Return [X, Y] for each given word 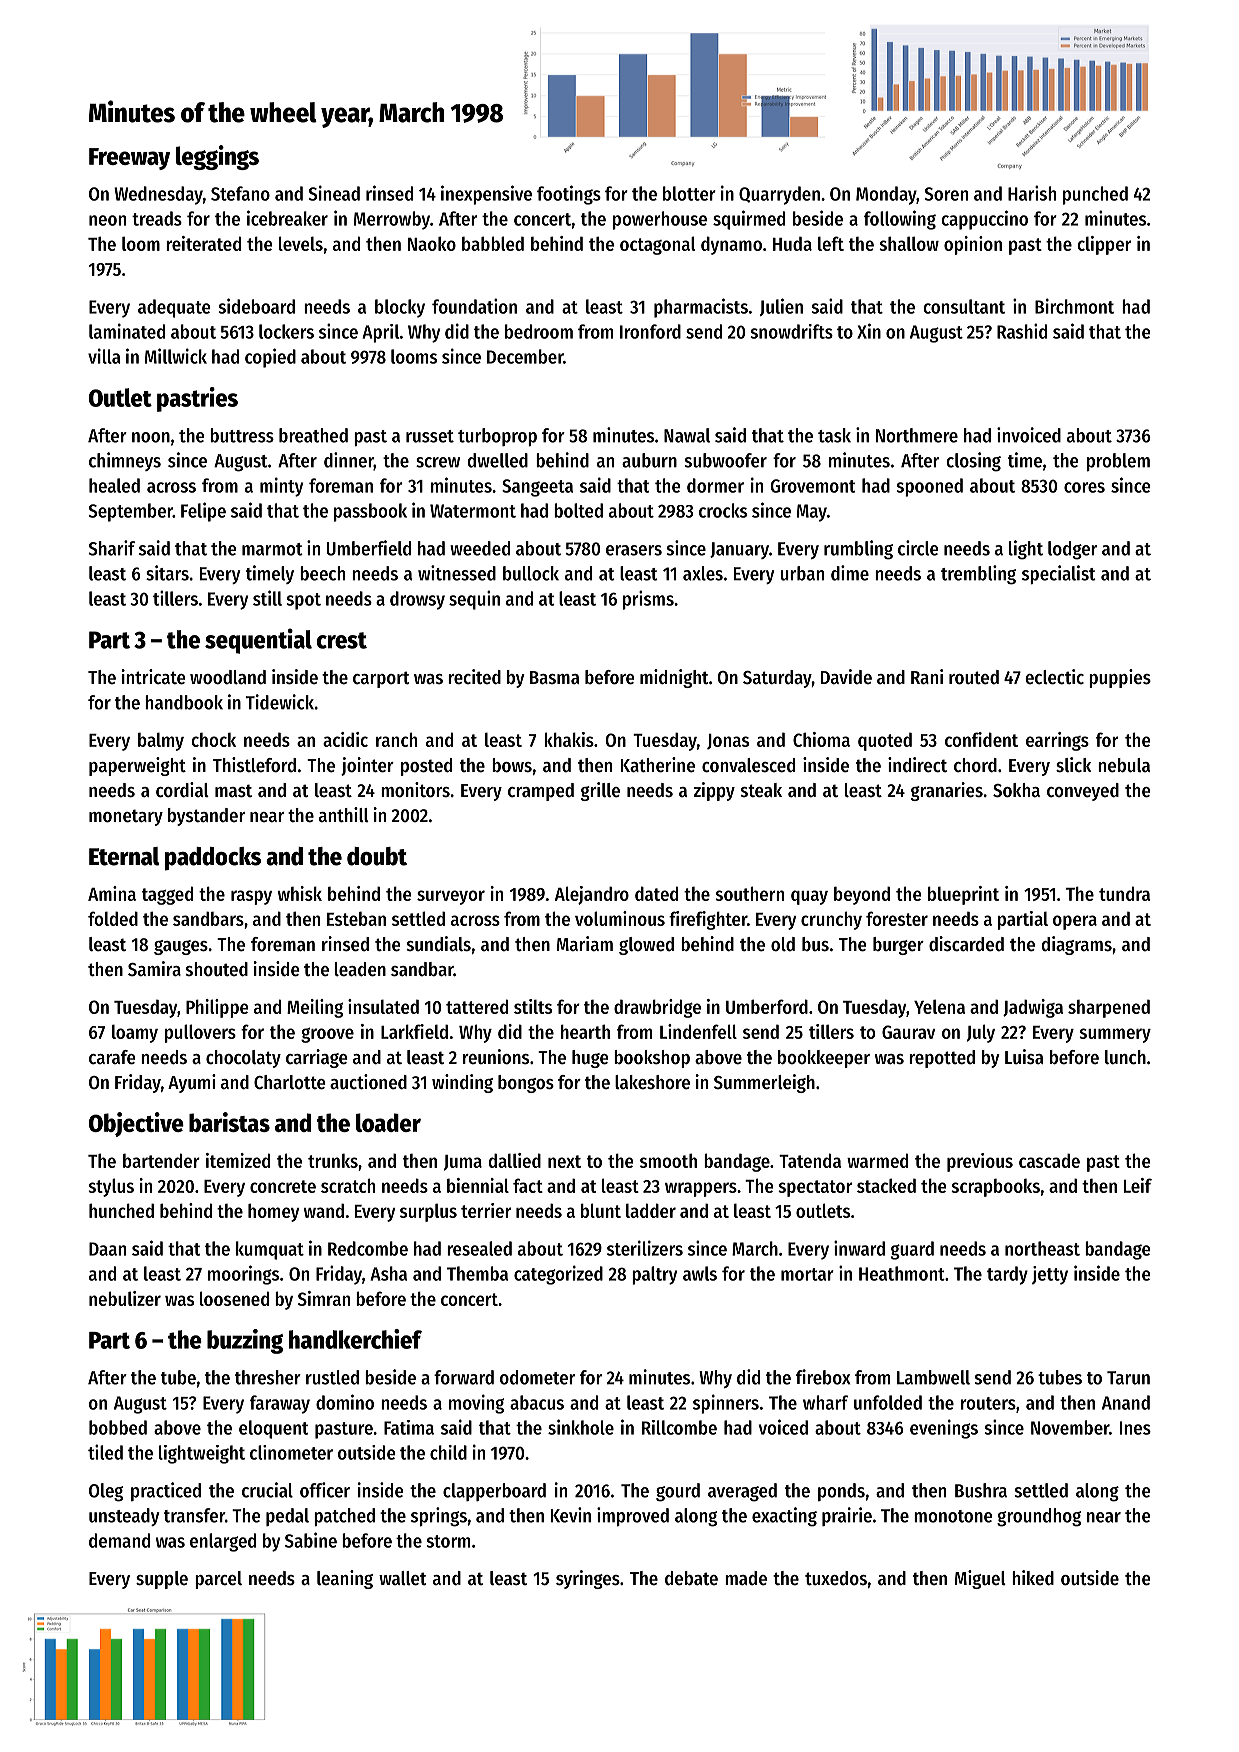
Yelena [939, 1007]
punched [1095, 195]
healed [114, 485]
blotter [689, 193]
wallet [403, 1578]
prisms [648, 600]
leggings [217, 157]
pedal [287, 1517]
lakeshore [652, 1082]
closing [973, 462]
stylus [111, 1187]
